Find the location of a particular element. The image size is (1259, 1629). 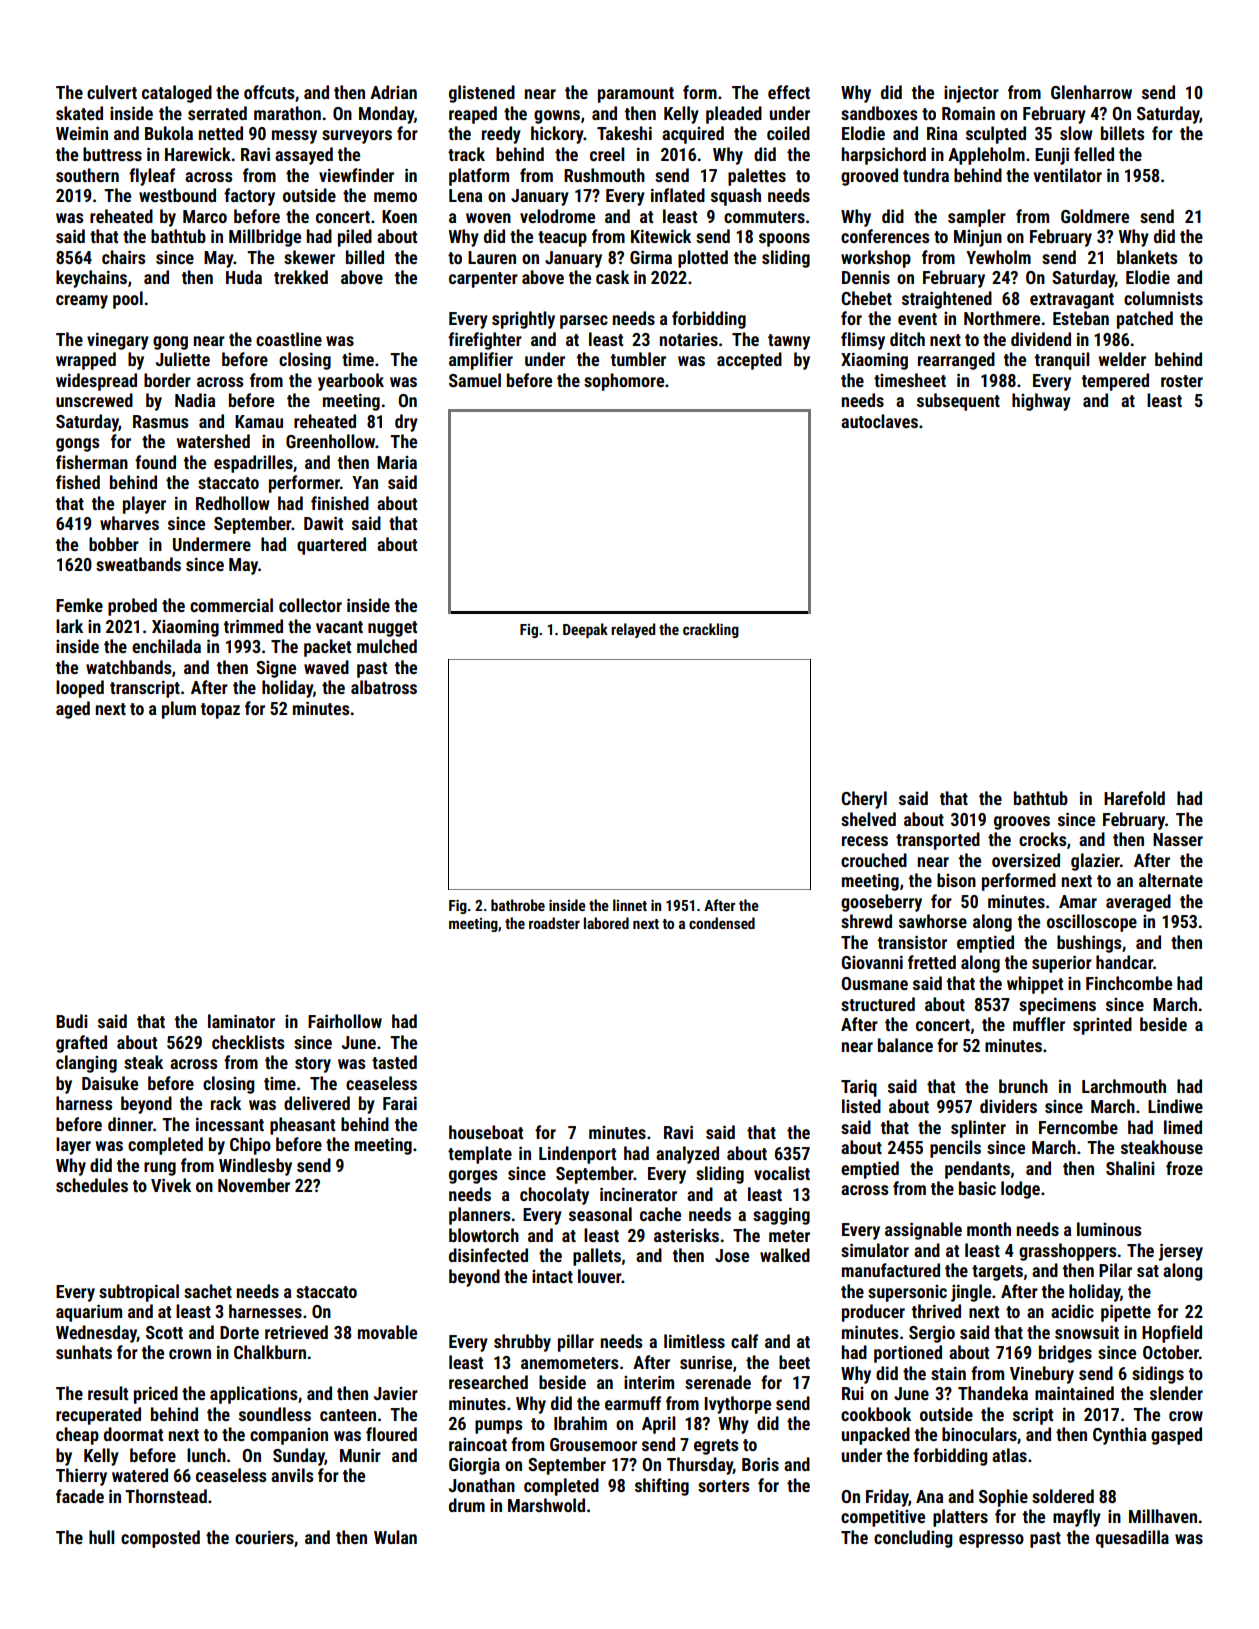

glistened is located at coordinates (482, 94).
